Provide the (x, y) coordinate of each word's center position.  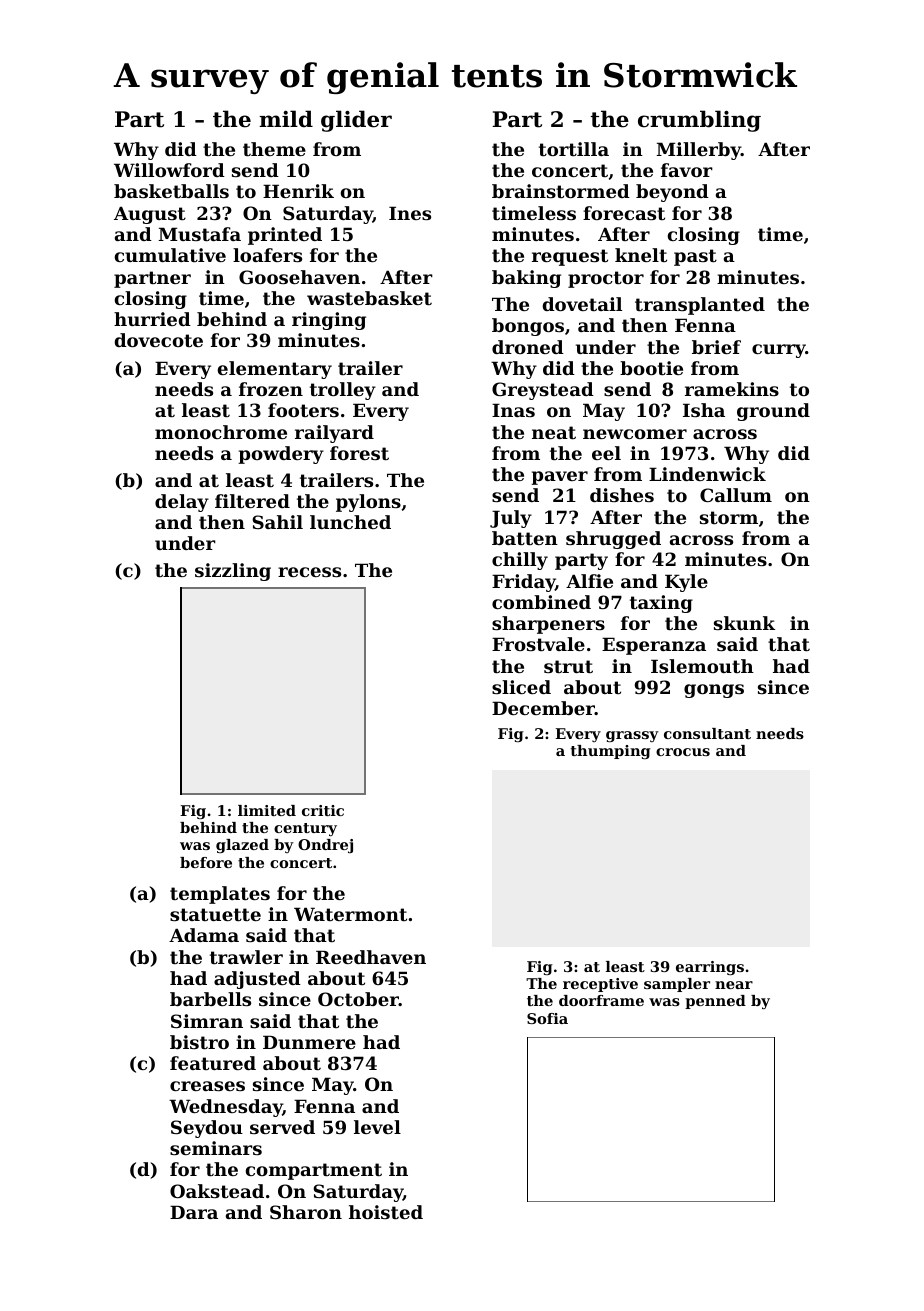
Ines (410, 213)
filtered (252, 501)
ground (773, 412)
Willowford (169, 170)
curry (779, 351)
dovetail (582, 304)
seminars (216, 1148)
